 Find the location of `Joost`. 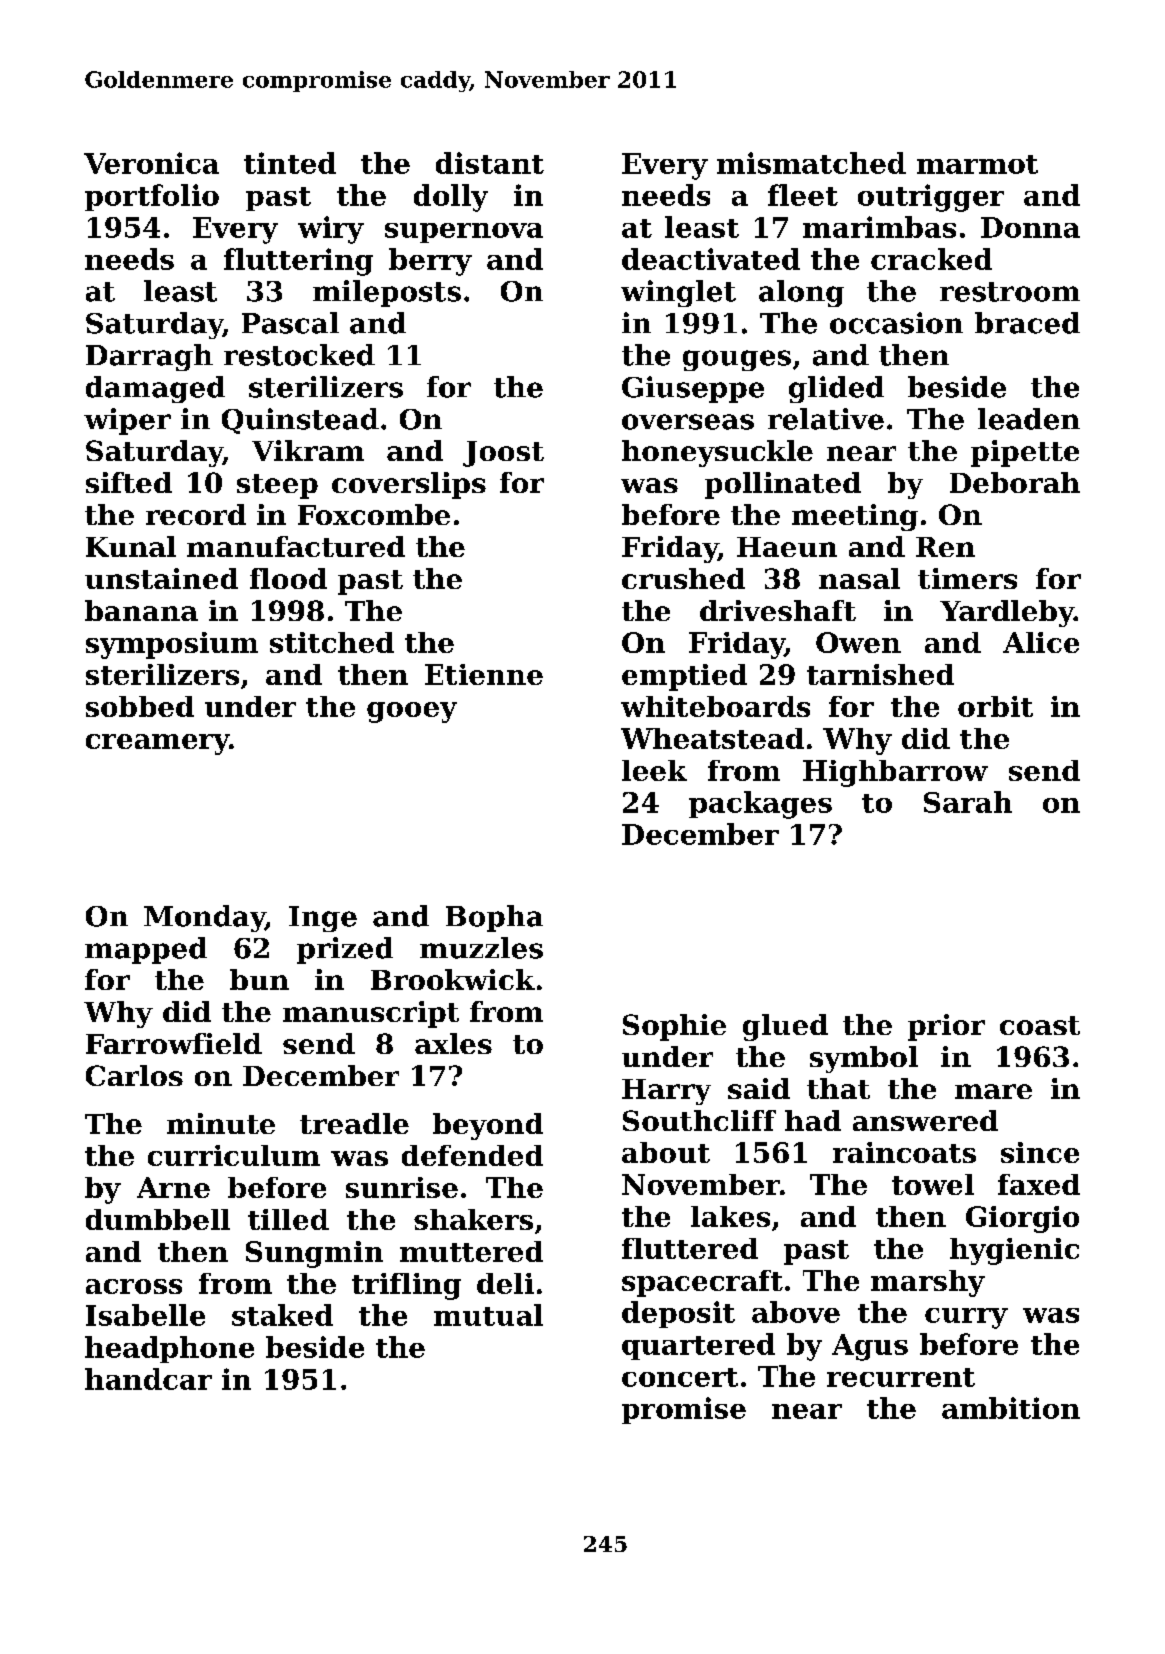

Joost is located at coordinates (503, 454).
